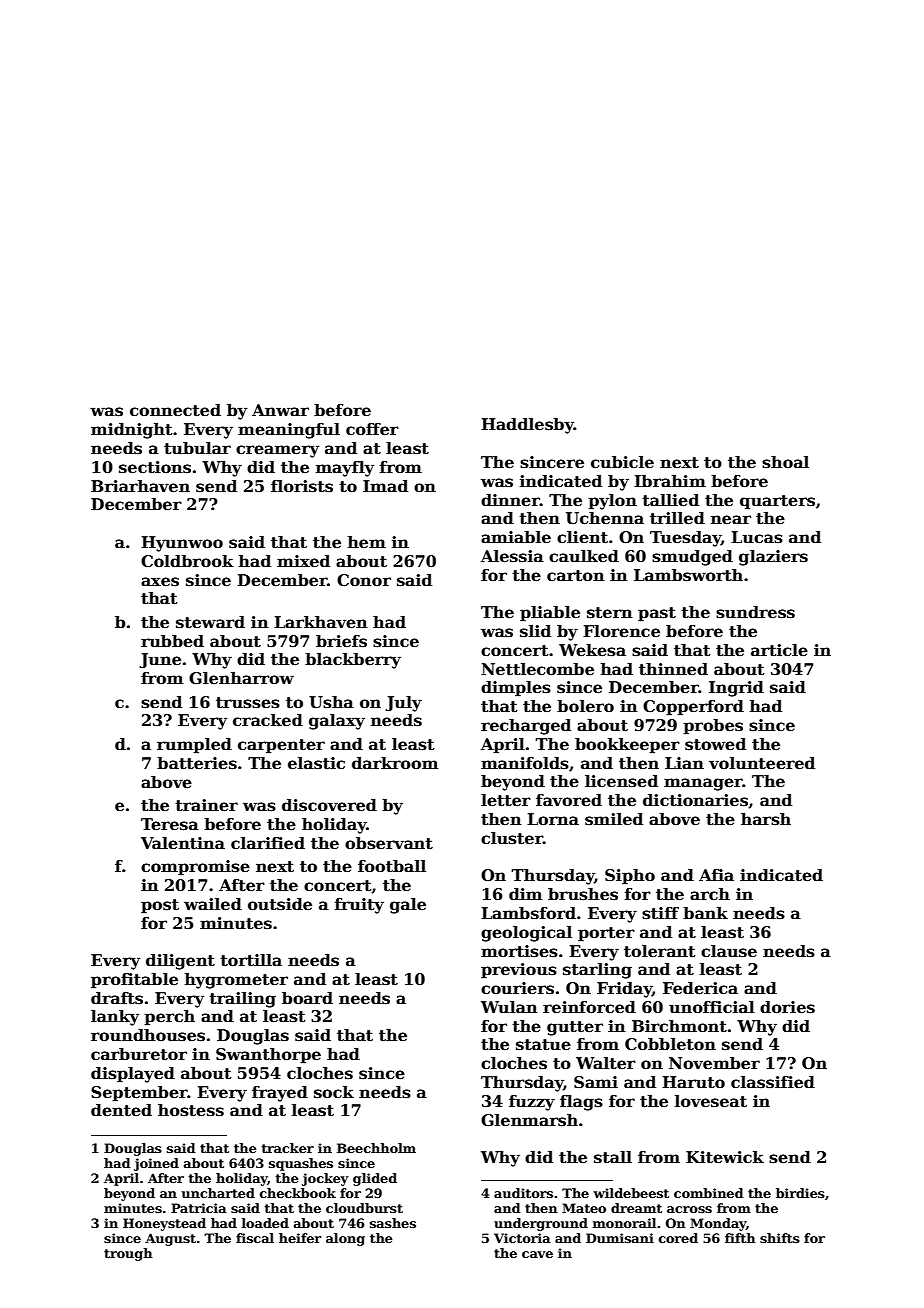 The height and width of the image is (1308, 924). What do you see at coordinates (516, 537) in the image?
I see `amiable` at bounding box center [516, 537].
